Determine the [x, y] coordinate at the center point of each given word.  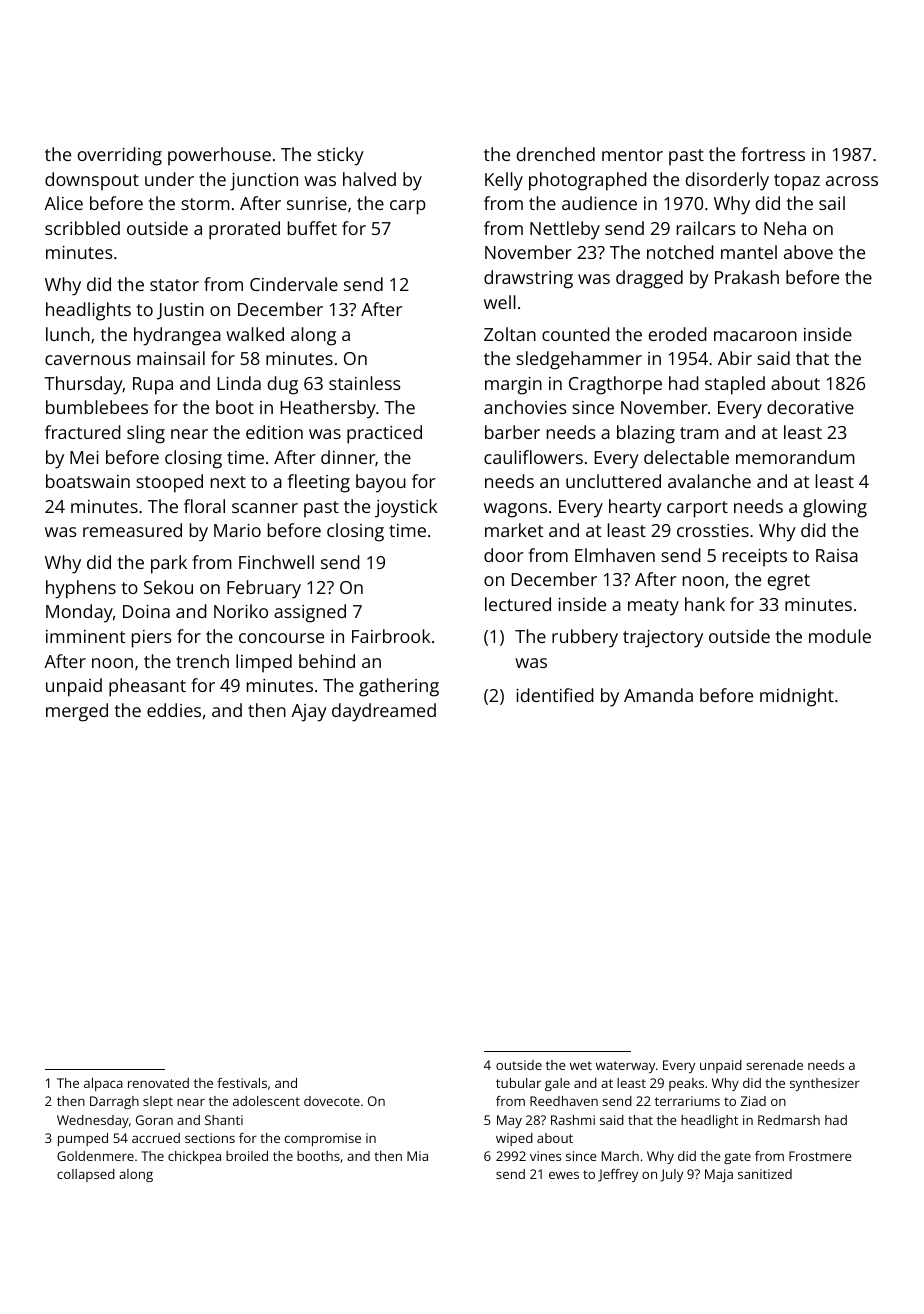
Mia [417, 1156]
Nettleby [565, 230]
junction [264, 182]
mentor [632, 155]
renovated [158, 1083]
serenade [774, 1065]
